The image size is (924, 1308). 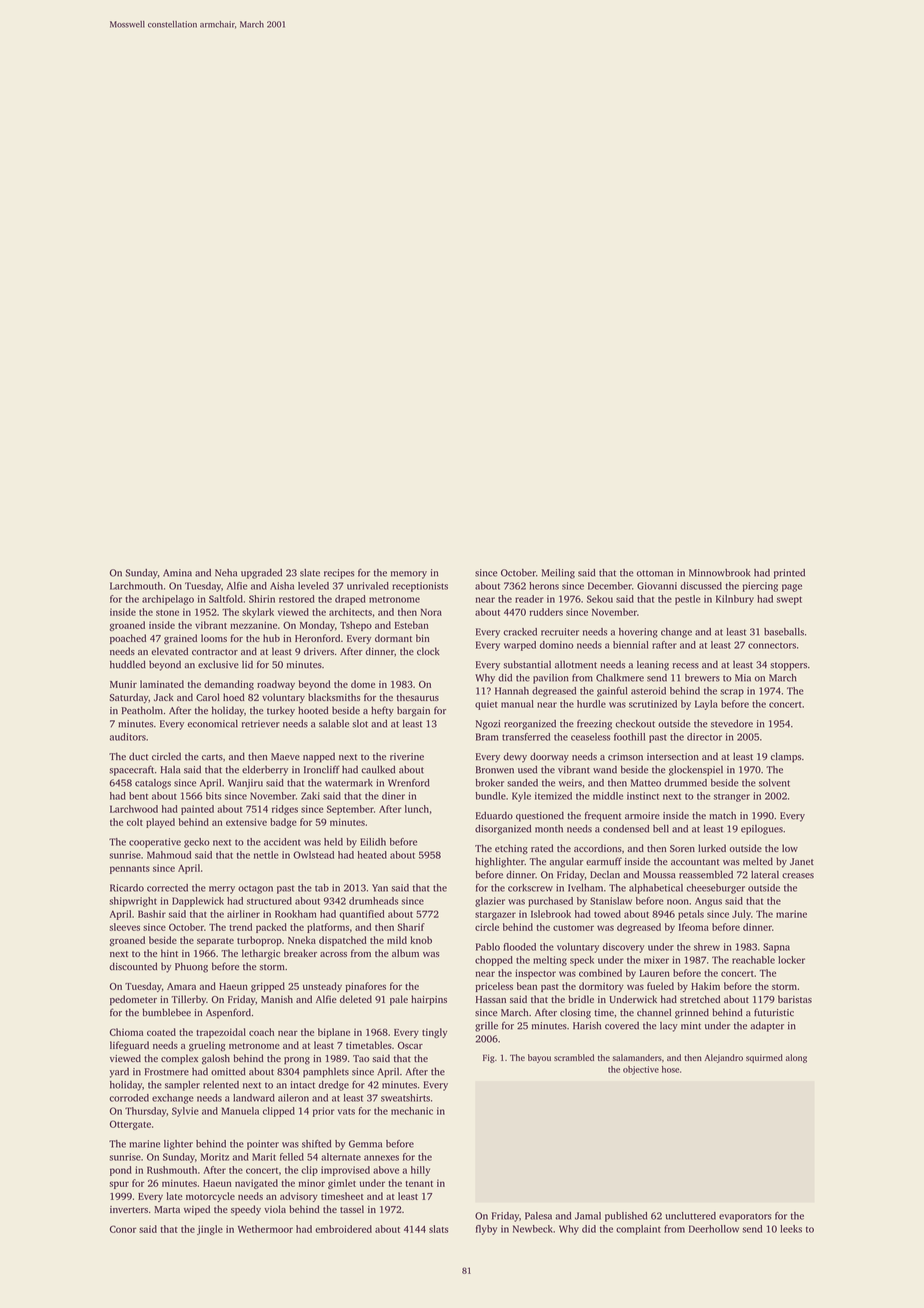 I want to click on objective, so click(x=641, y=1070).
